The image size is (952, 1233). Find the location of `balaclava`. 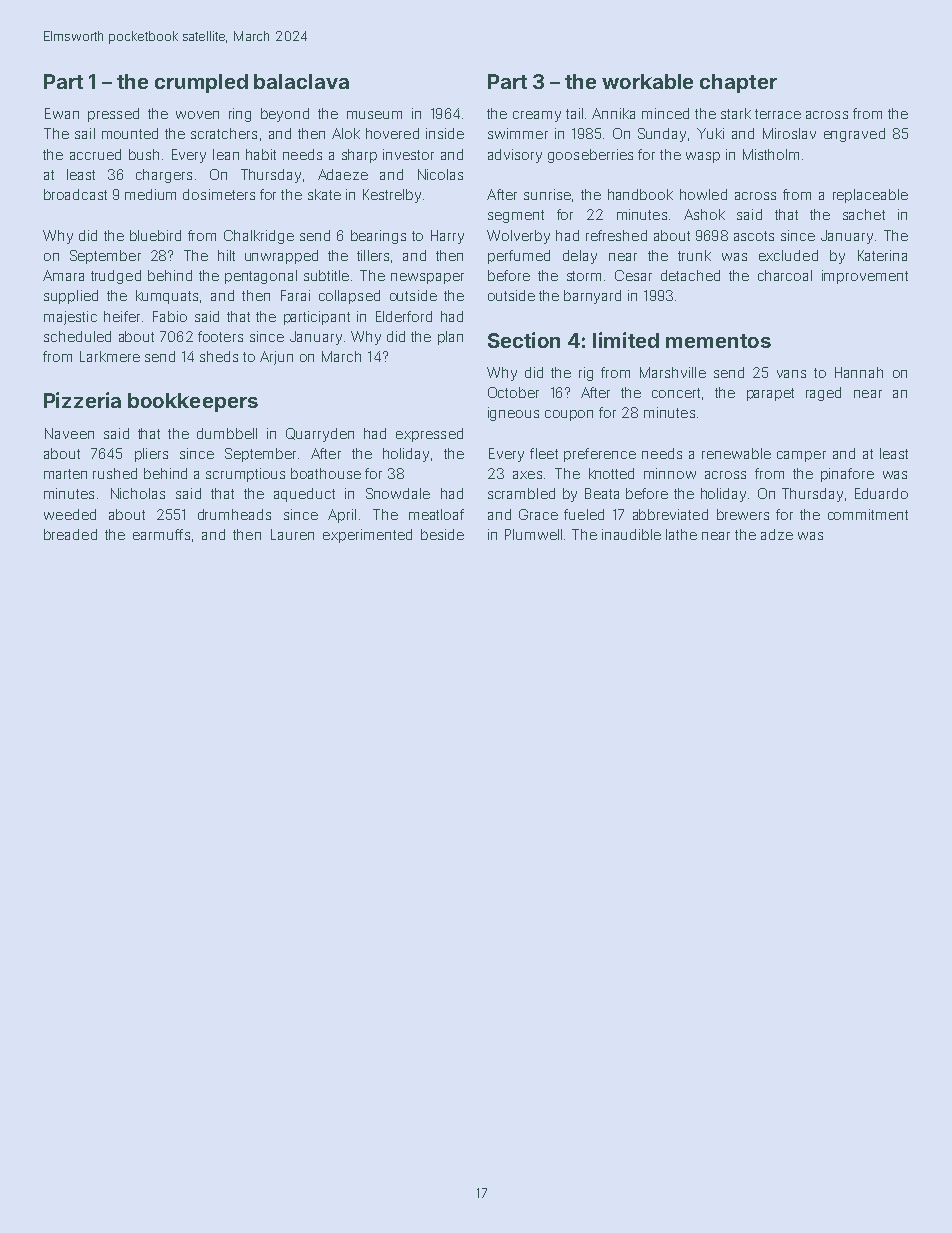

balaclava is located at coordinates (301, 81).
